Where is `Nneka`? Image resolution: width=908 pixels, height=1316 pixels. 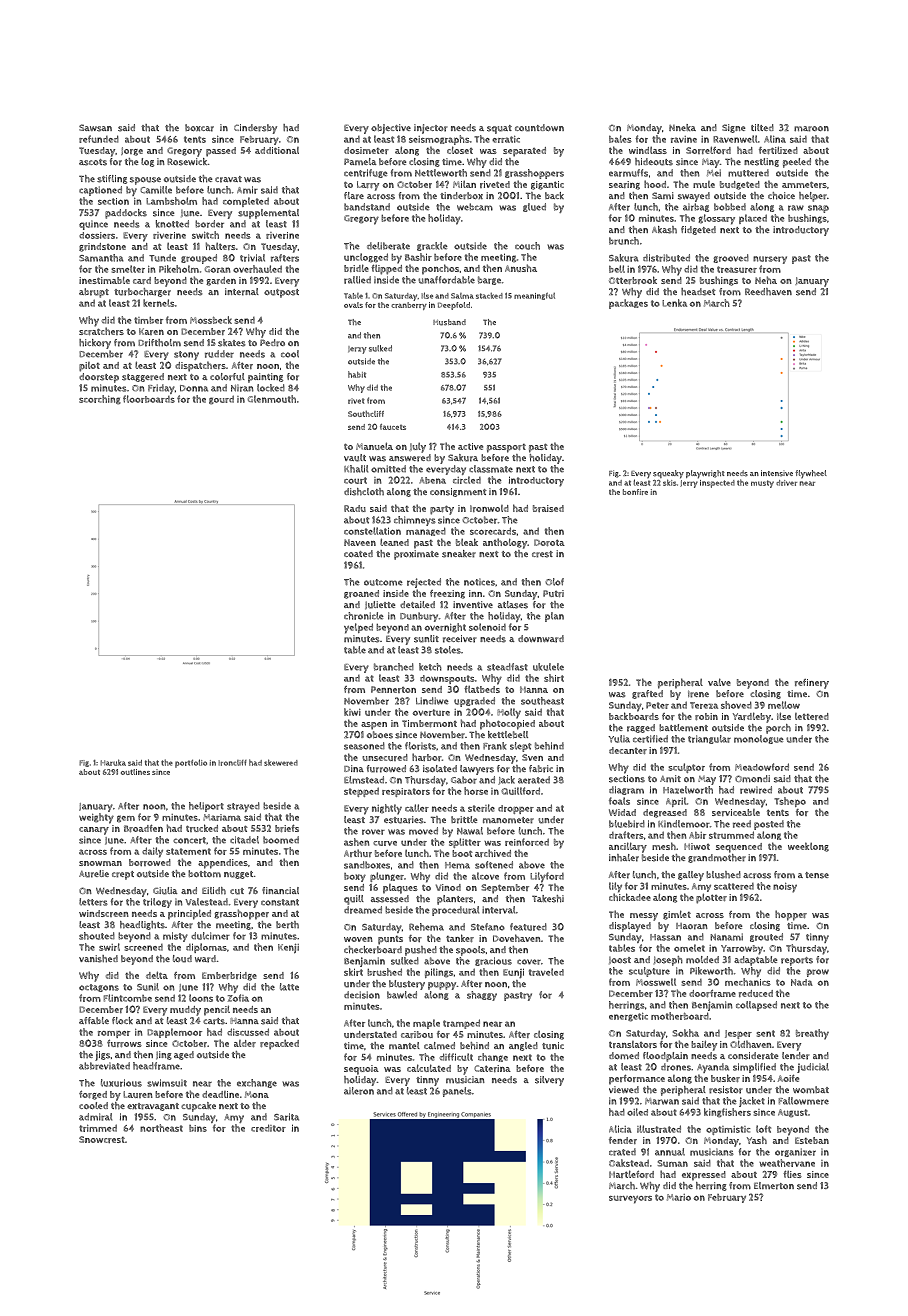 Nneka is located at coordinates (682, 127).
